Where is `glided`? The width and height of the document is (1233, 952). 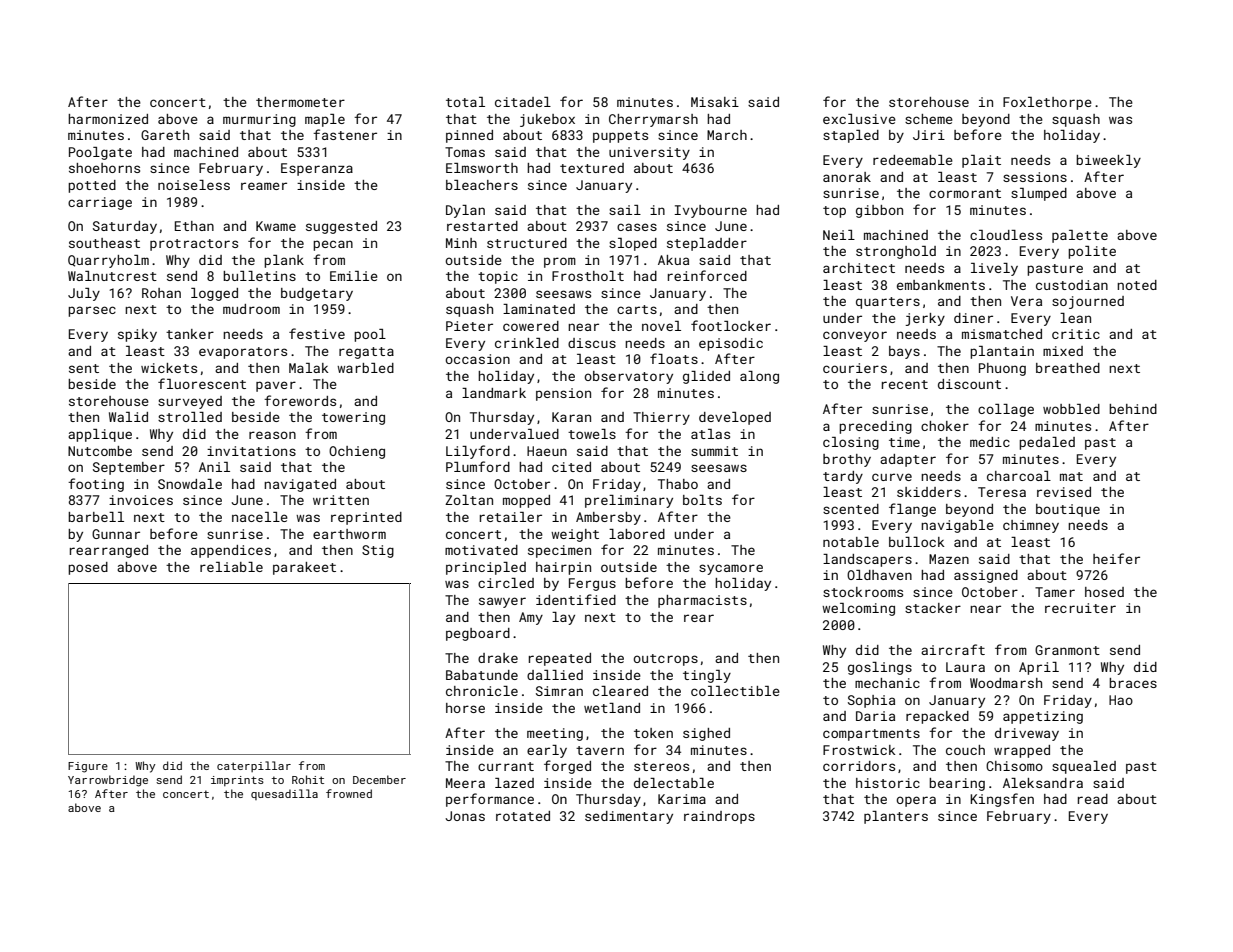
glided is located at coordinates (706, 377).
